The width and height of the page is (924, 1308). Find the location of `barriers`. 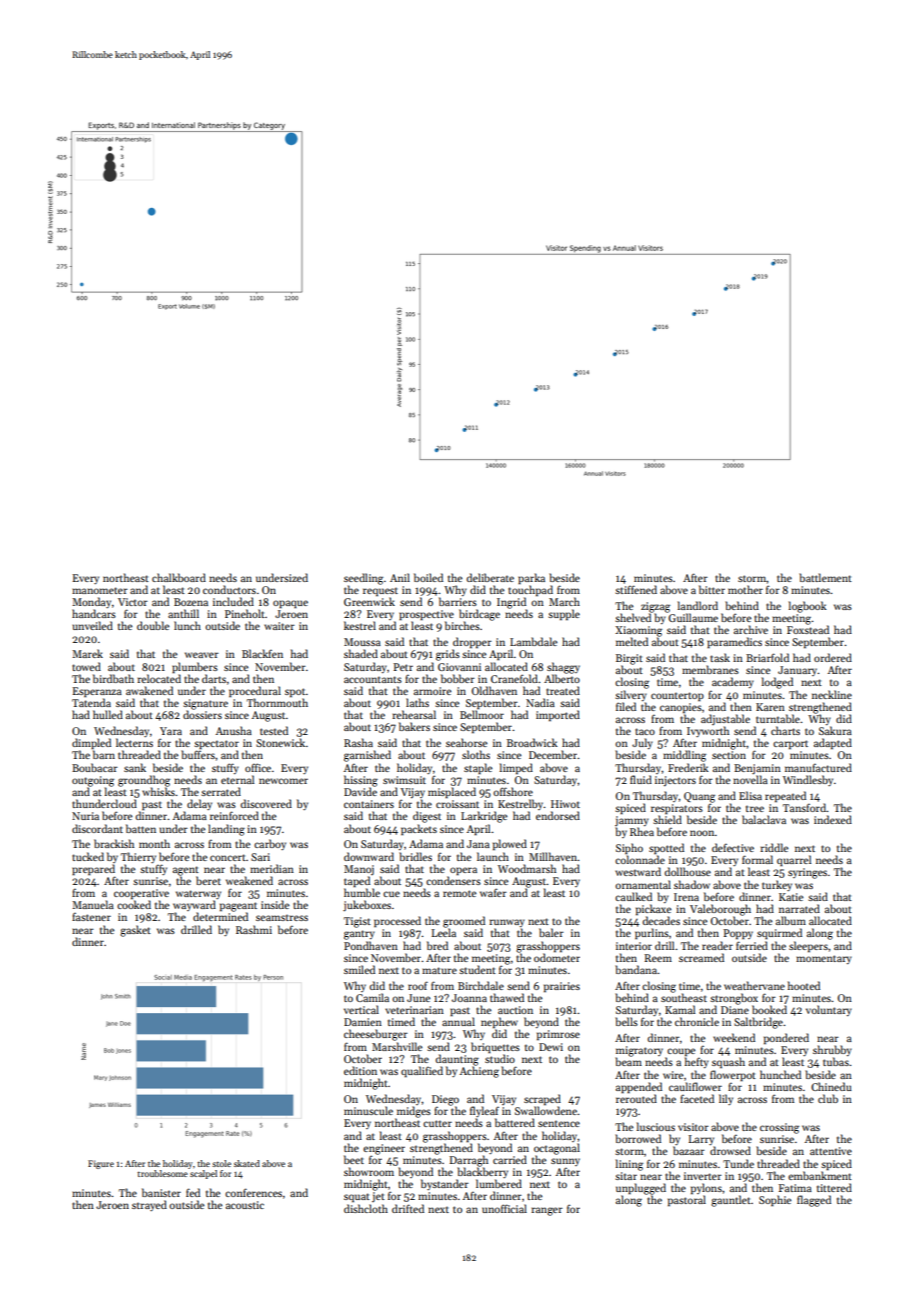

barriers is located at coordinates (458, 601).
